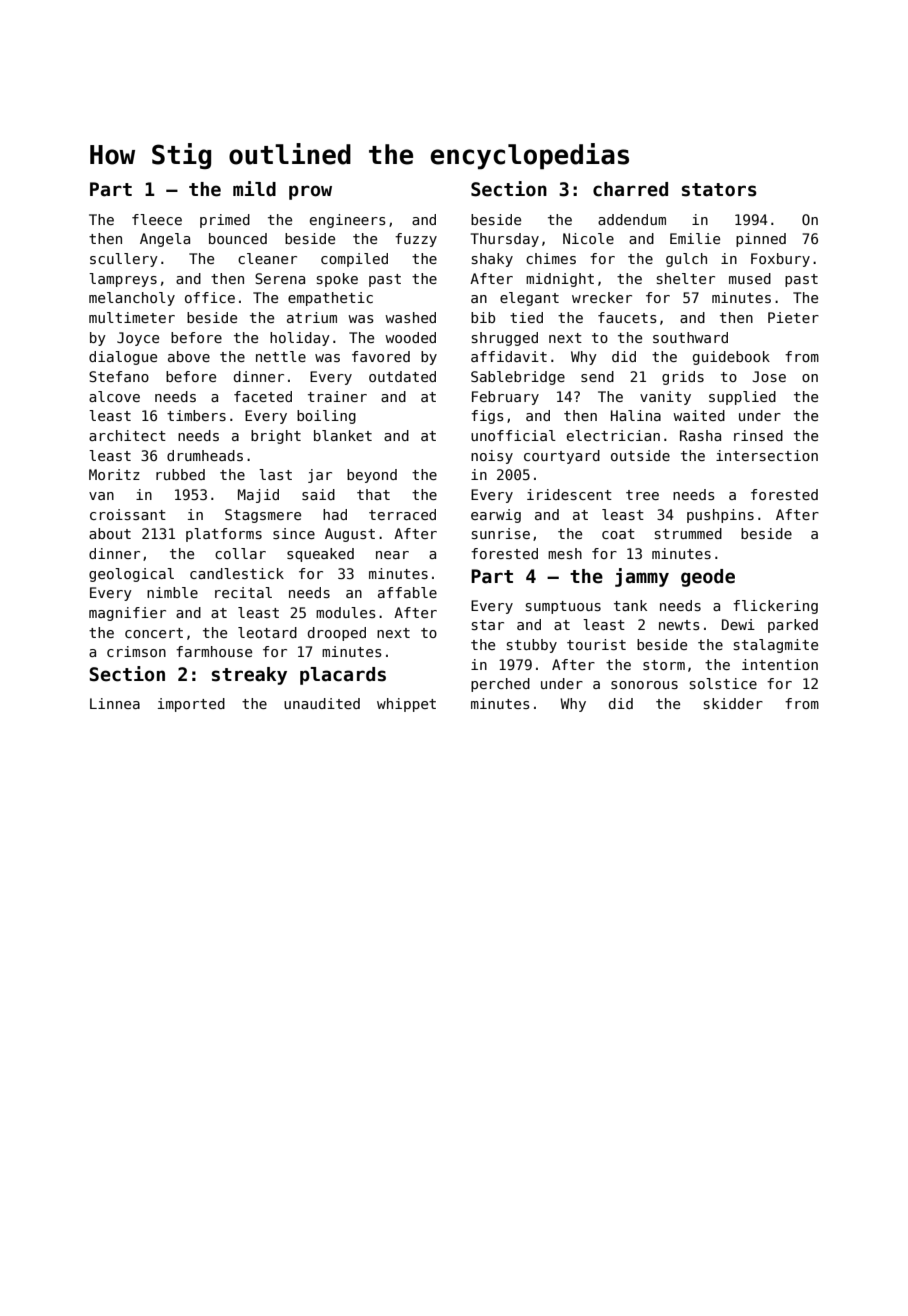 This page has height=1316, width=908. Describe the element at coordinates (758, 435) in the page. I see `rinsed` at that location.
